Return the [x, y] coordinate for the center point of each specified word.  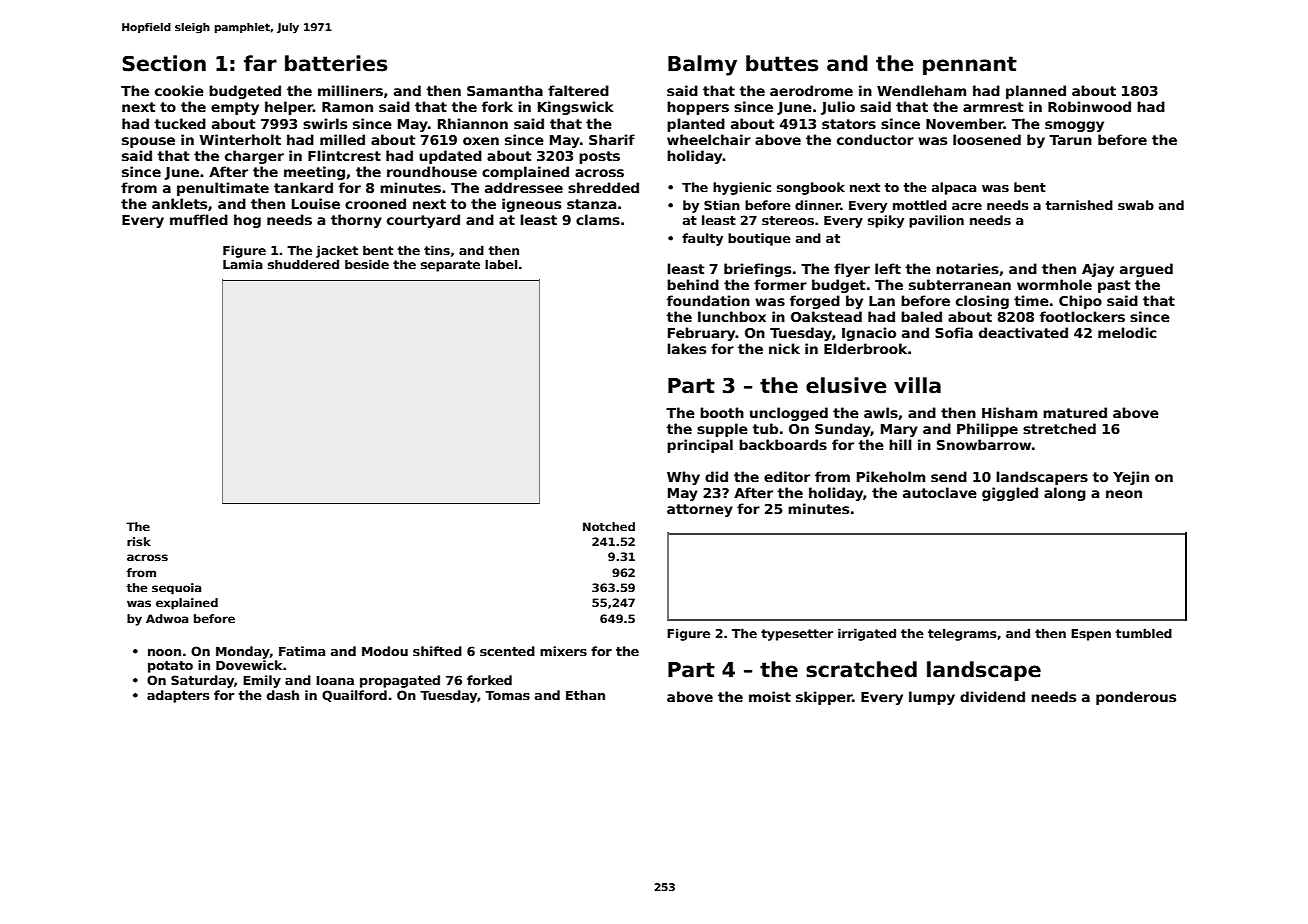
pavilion [936, 221]
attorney [700, 510]
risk [139, 541]
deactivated [1023, 332]
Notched [609, 526]
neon [1124, 494]
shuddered [303, 264]
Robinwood [1089, 106]
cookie [179, 90]
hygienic [742, 188]
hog [247, 221]
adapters [178, 696]
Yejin [1131, 478]
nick [784, 348]
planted [696, 125]
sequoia [176, 589]
